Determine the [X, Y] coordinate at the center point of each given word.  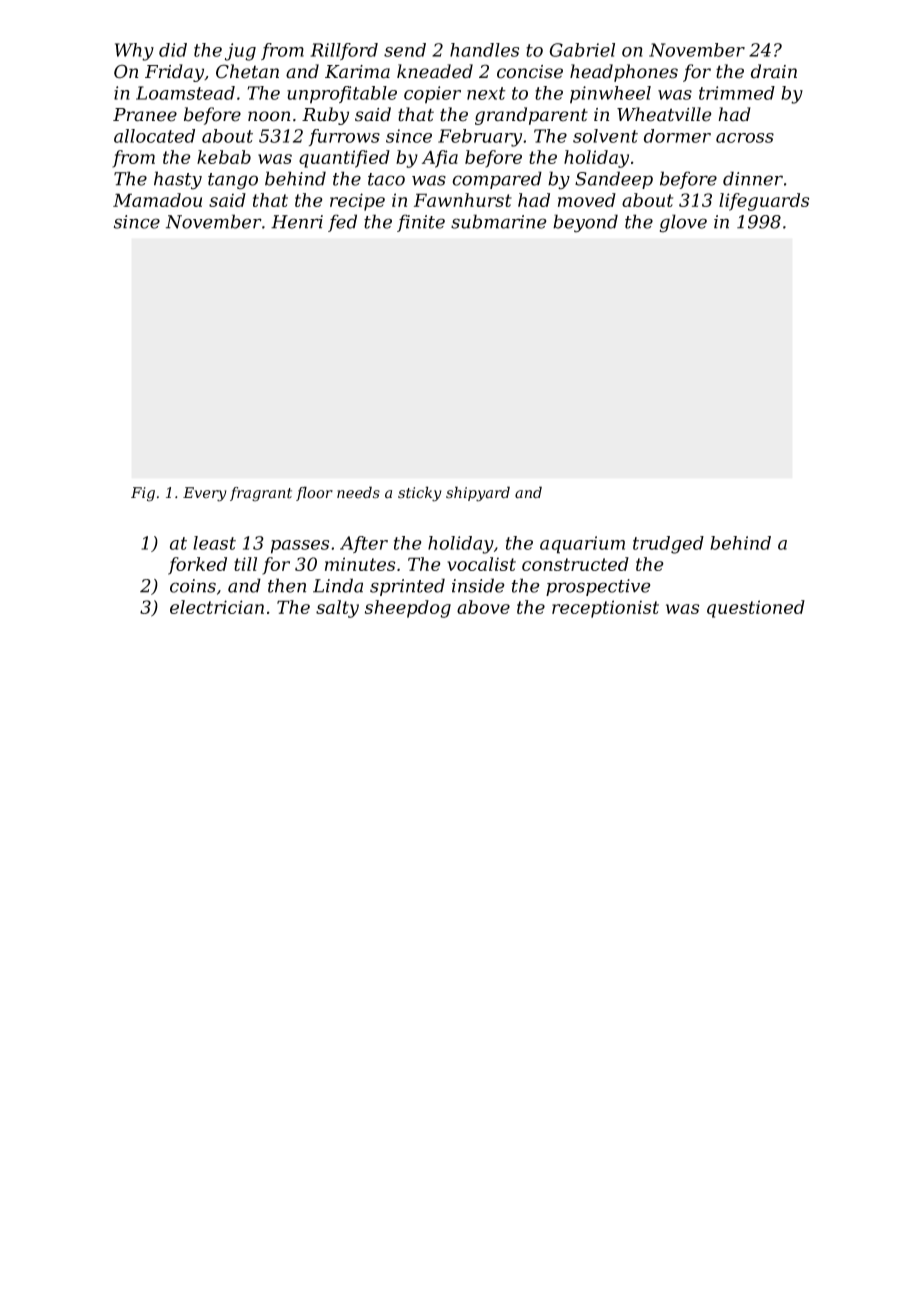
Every [205, 494]
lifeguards [764, 202]
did [173, 50]
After [364, 544]
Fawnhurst [463, 200]
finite [421, 223]
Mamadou [157, 200]
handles [484, 50]
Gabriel [582, 50]
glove [683, 223]
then [287, 585]
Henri [297, 222]
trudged [668, 545]
